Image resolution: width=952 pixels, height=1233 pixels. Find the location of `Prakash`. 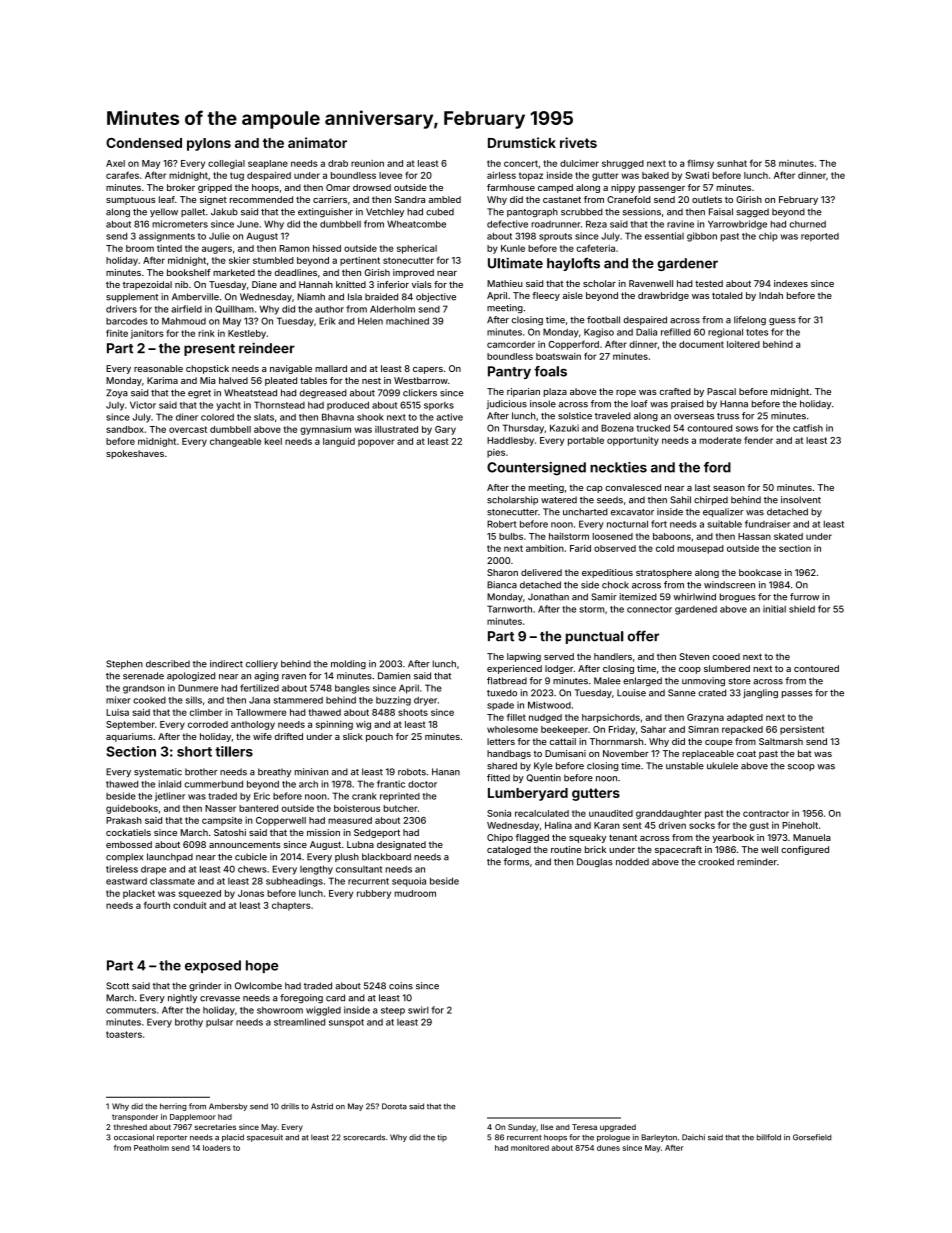

Prakash is located at coordinates (124, 820).
